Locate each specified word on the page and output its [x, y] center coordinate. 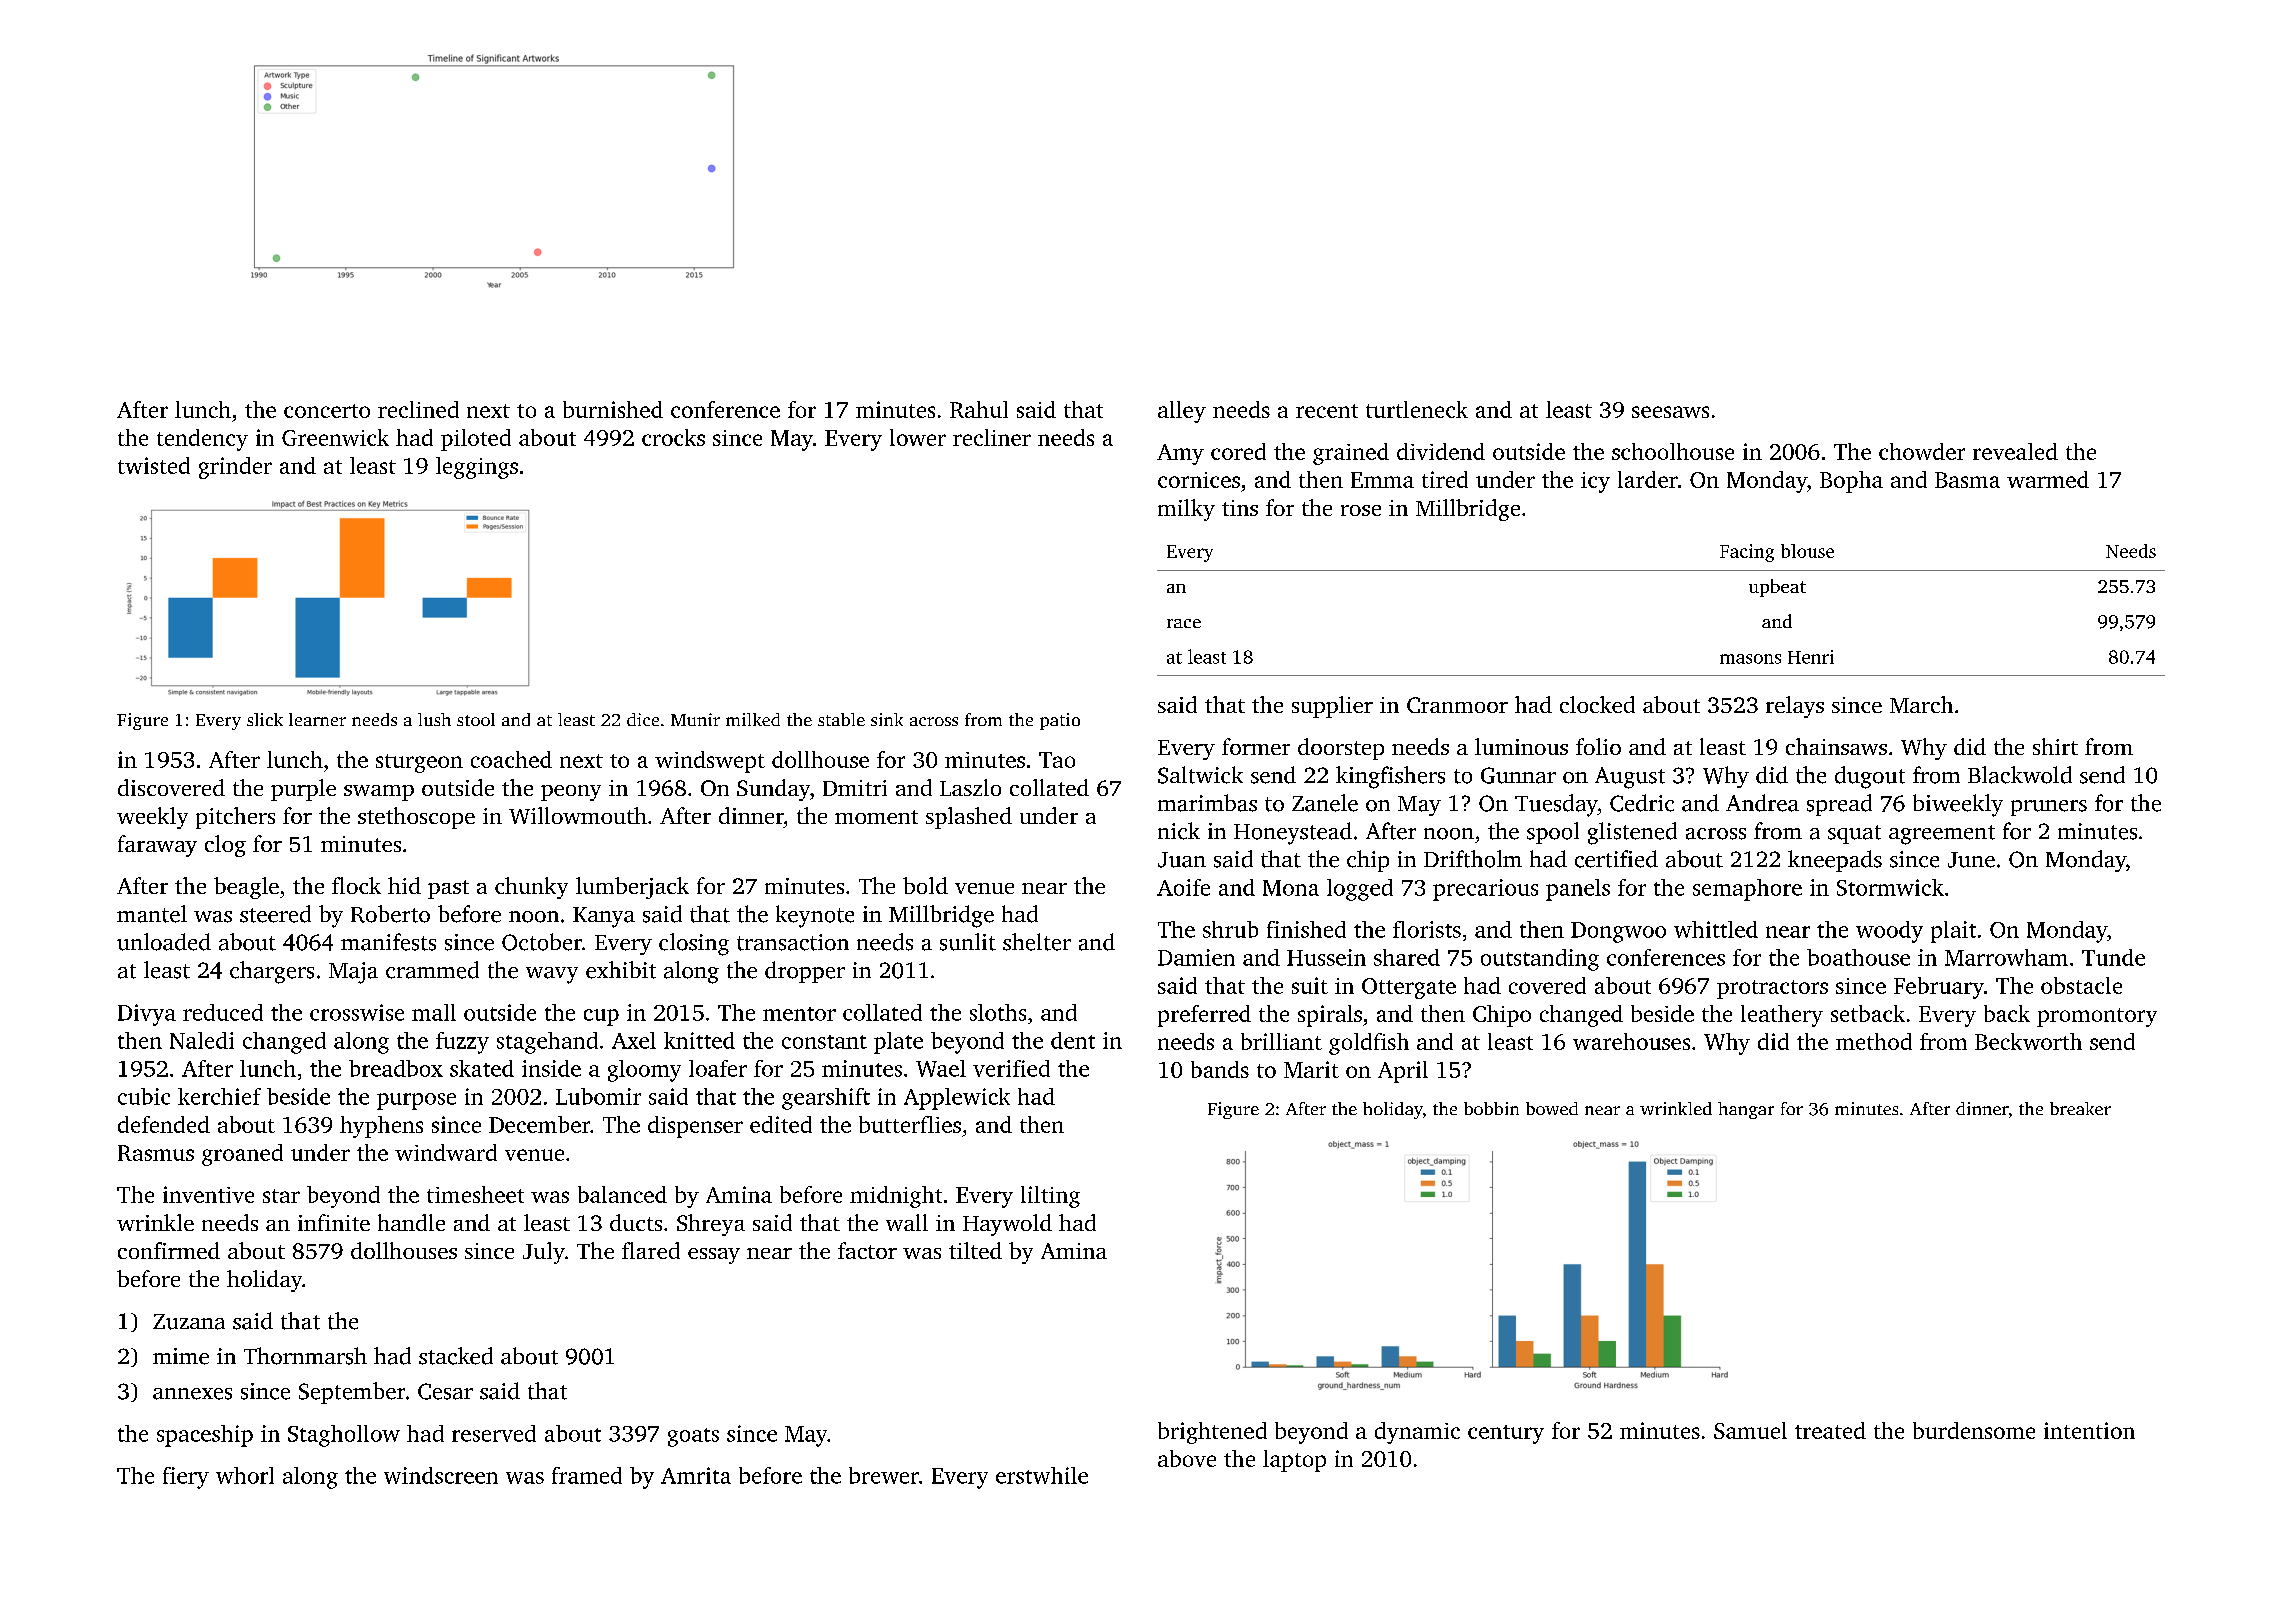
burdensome [1974, 1430]
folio [1598, 746]
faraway [157, 846]
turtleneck [1417, 409]
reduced [223, 1012]
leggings [477, 468]
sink [887, 719]
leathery [1782, 1016]
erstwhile [1042, 1475]
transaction [793, 942]
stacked [456, 1356]
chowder [1922, 451]
